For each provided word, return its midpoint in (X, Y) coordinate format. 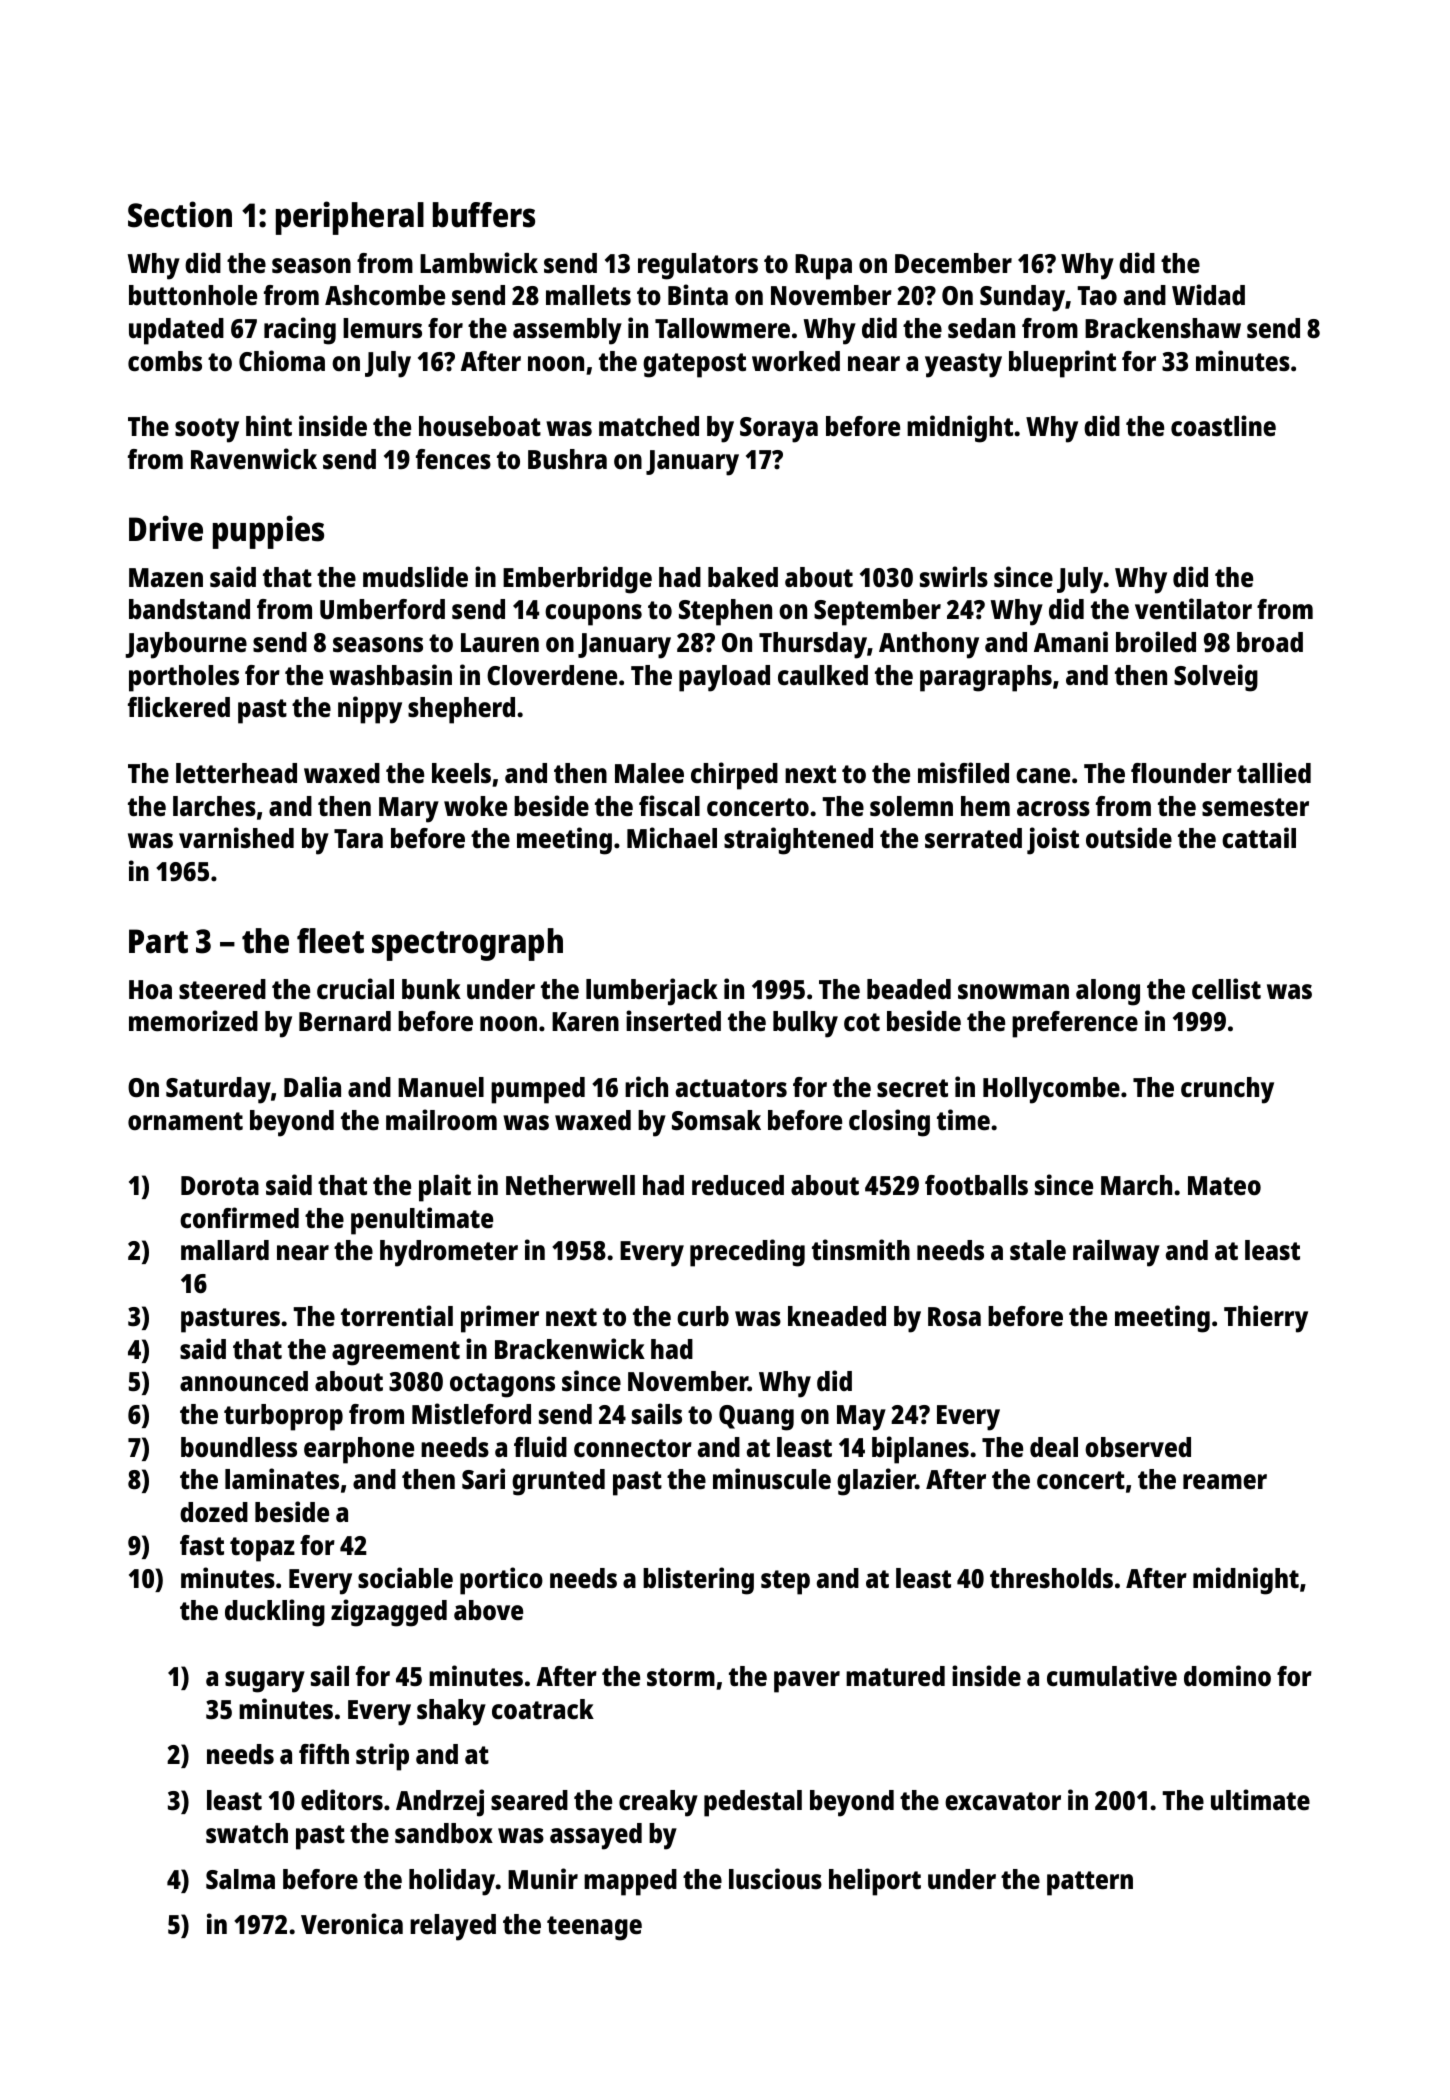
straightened (798, 841)
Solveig (1216, 678)
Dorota (220, 1186)
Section (180, 214)
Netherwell (570, 1185)
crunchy (1227, 1090)
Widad (1208, 294)
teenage (594, 1928)
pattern (1090, 1883)
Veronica (352, 1923)
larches (214, 806)
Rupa (823, 267)
